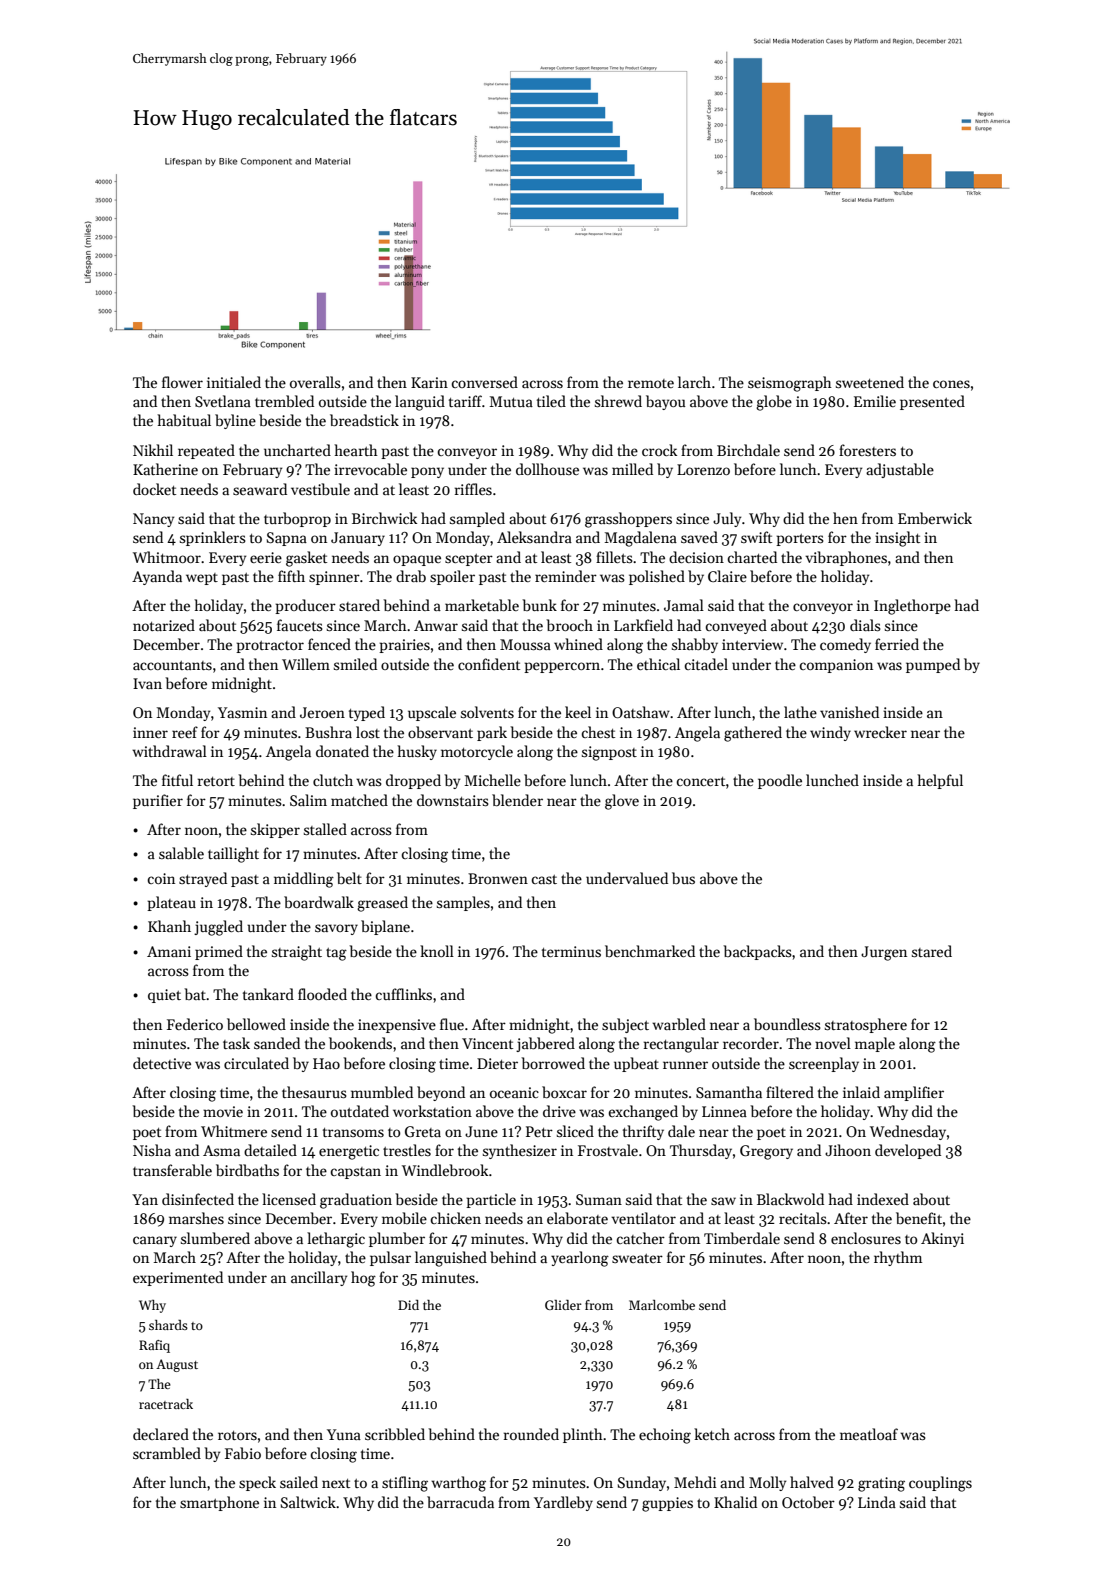 This document has height=1575, width=1113. Describe the element at coordinates (940, 781) in the document. I see `helpful` at that location.
